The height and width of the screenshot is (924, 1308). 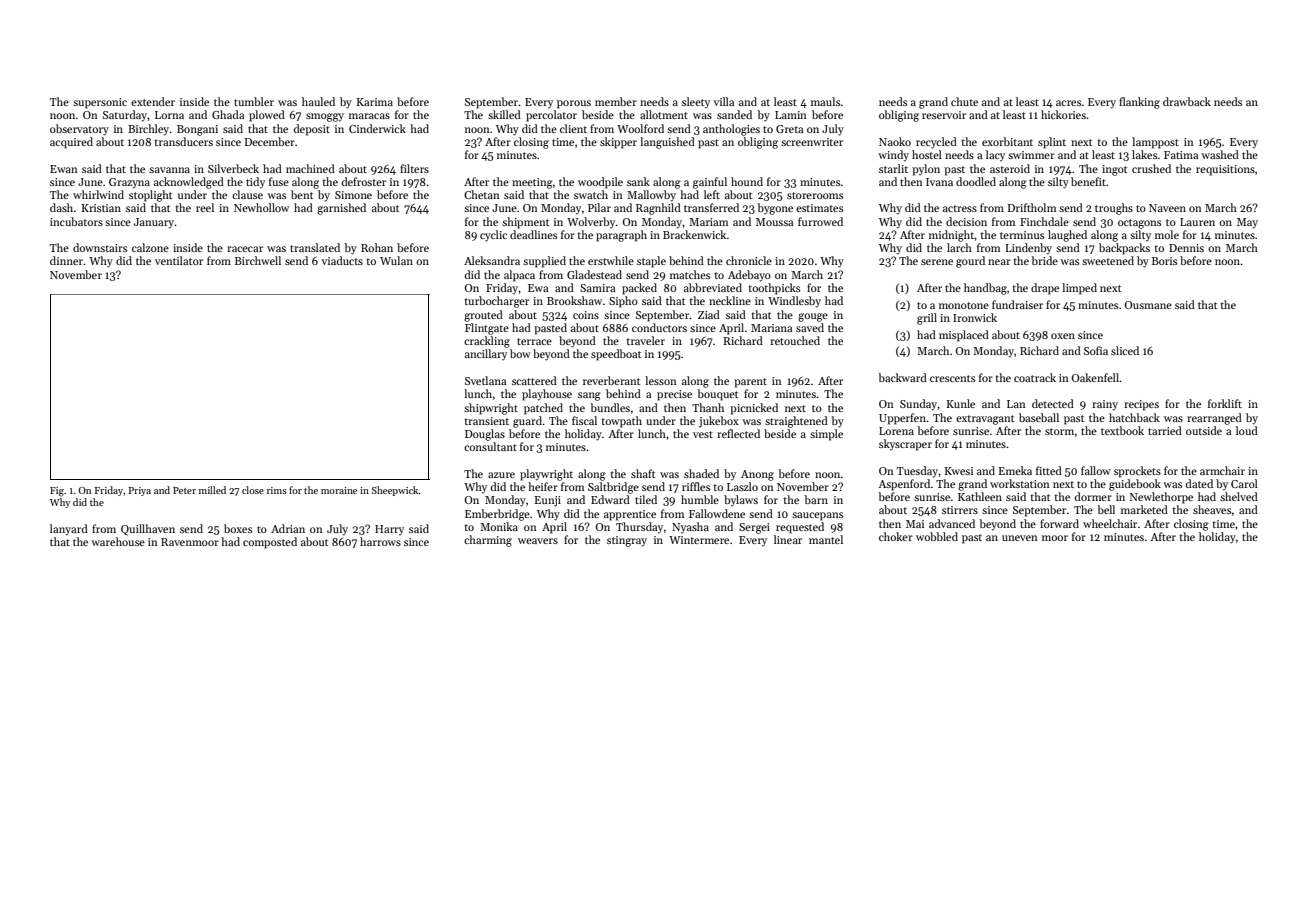 I want to click on warehouse, so click(x=118, y=541).
